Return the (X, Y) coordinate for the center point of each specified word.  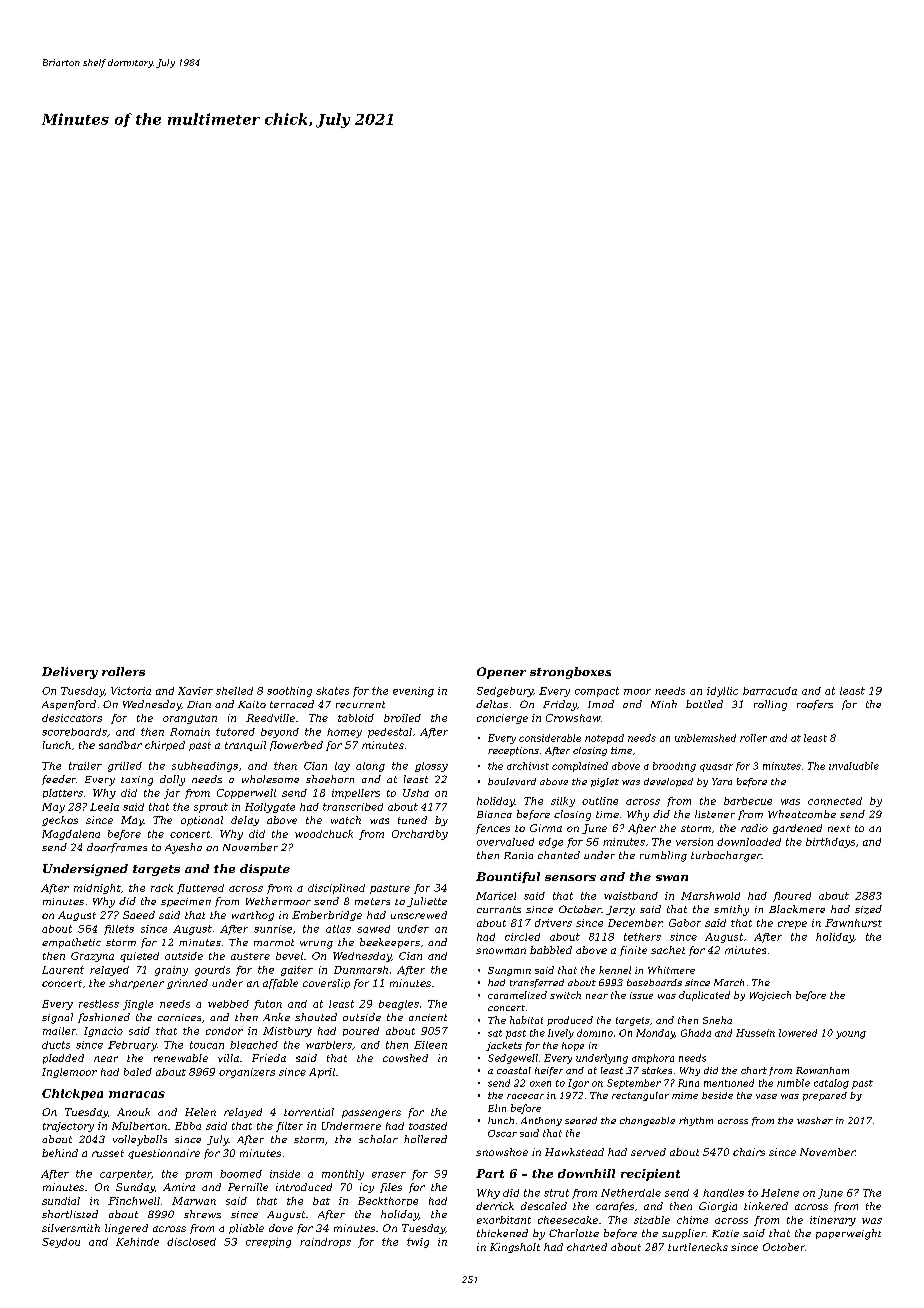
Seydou (61, 1243)
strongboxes (570, 673)
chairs (749, 1152)
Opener (501, 673)
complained (580, 767)
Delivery (70, 673)
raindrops (325, 1243)
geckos (60, 821)
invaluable (854, 766)
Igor (578, 1084)
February (132, 1046)
